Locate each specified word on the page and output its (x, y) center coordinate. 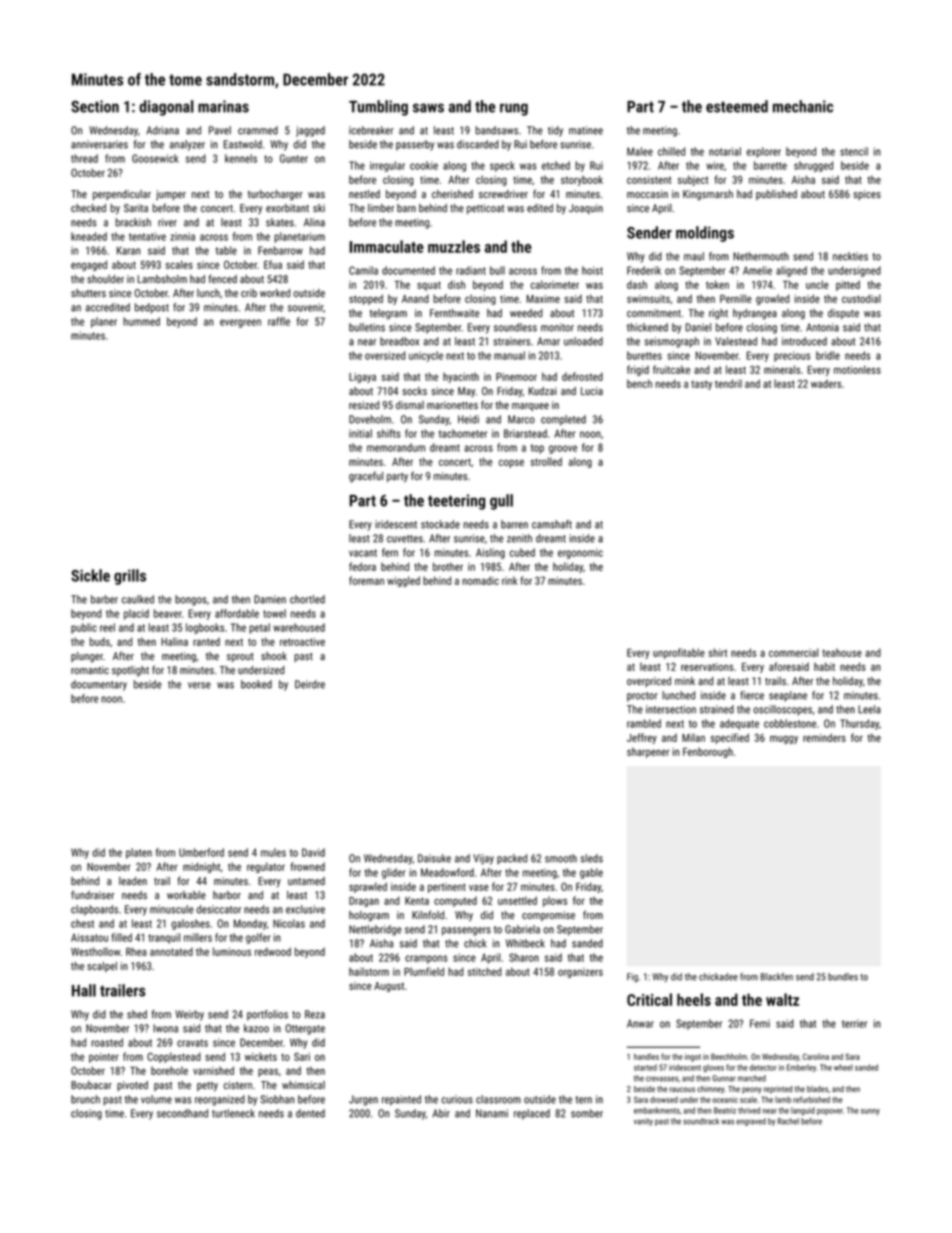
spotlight (130, 671)
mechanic (803, 106)
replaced (532, 1114)
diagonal (166, 108)
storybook (582, 180)
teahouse (842, 652)
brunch (85, 1099)
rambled (644, 723)
